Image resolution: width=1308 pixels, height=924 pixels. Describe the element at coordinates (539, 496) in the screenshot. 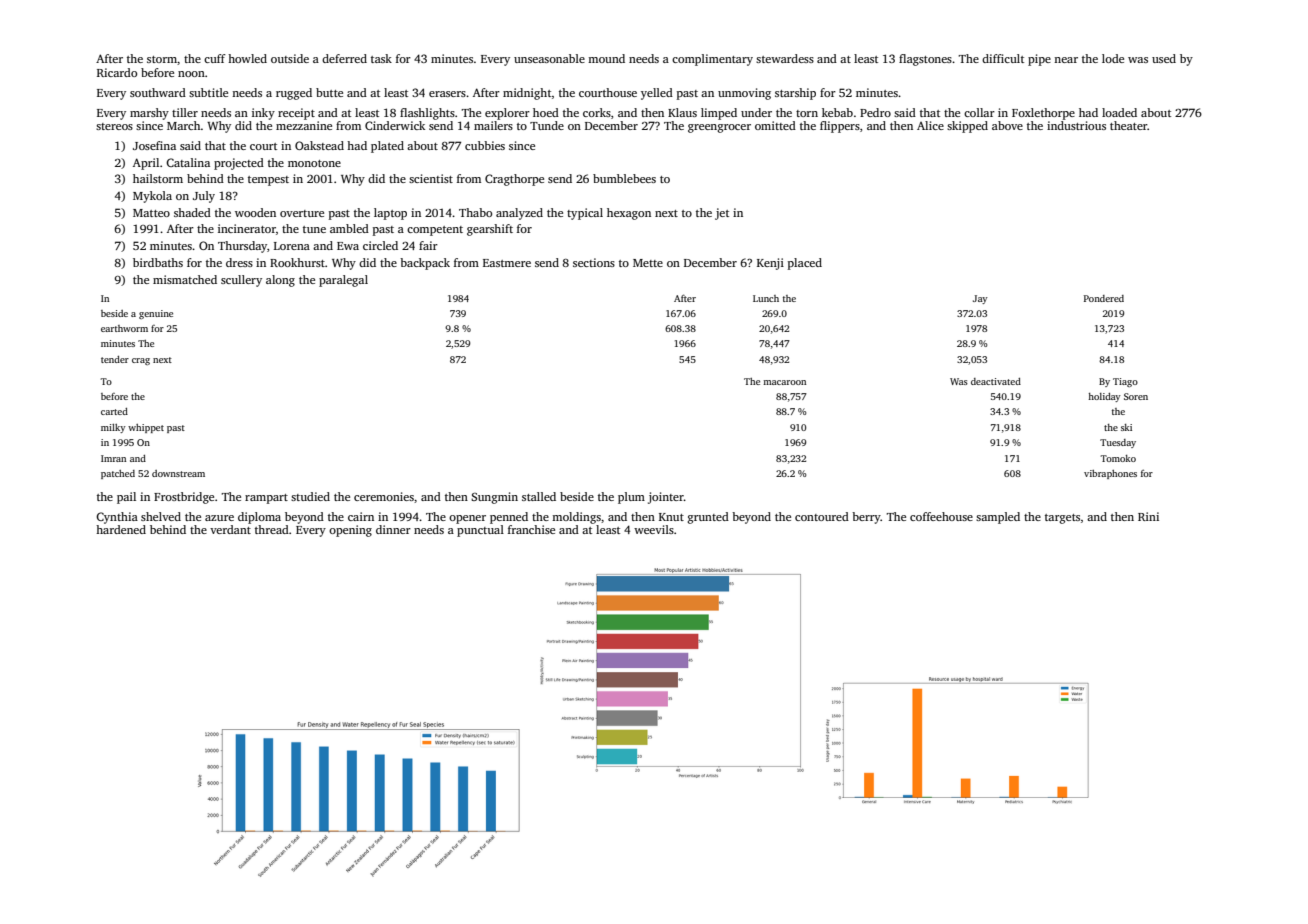

I see `stalled` at that location.
